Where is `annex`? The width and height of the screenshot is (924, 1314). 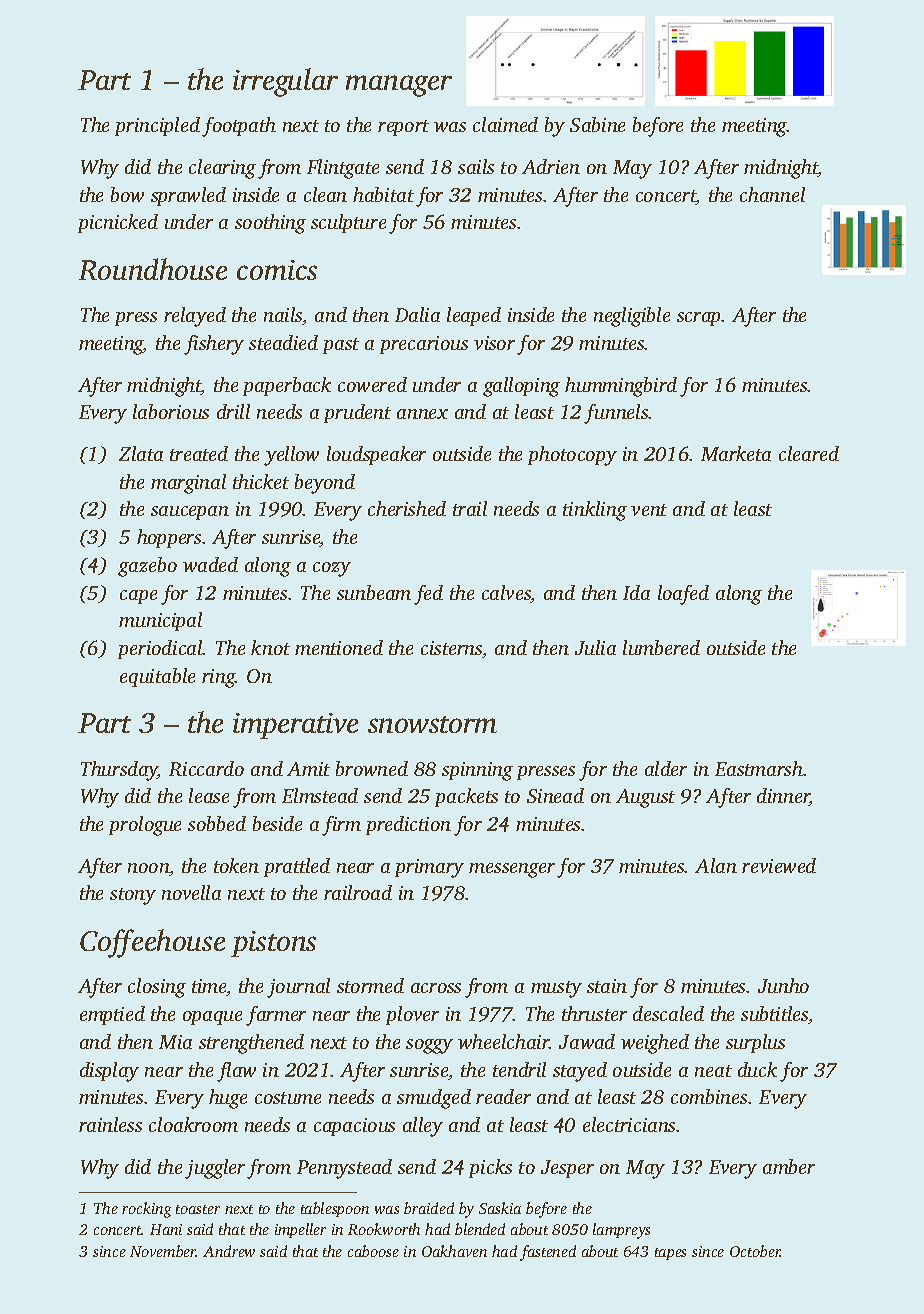
annex is located at coordinates (422, 414).
